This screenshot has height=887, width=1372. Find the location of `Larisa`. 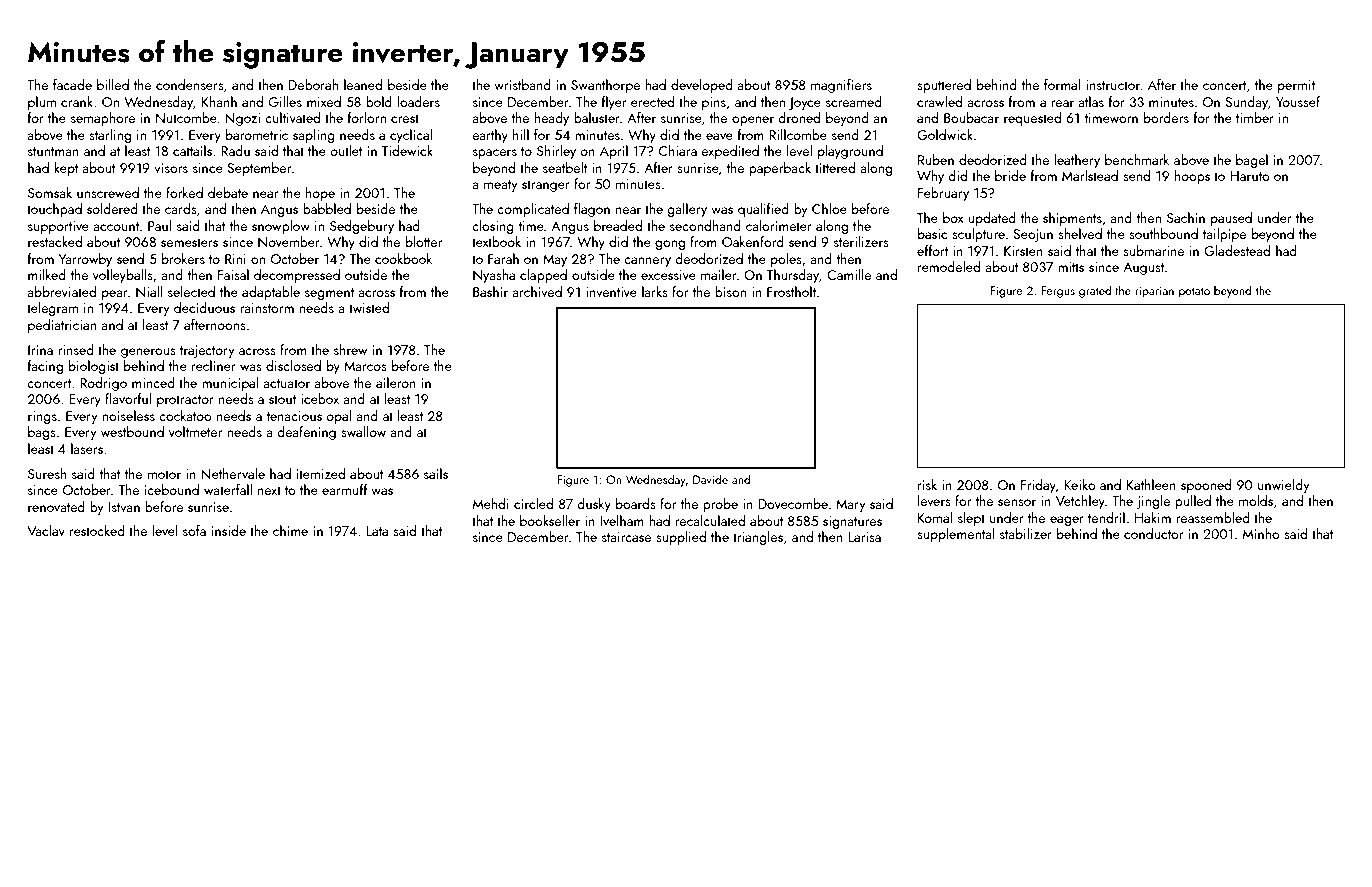

Larisa is located at coordinates (864, 537).
